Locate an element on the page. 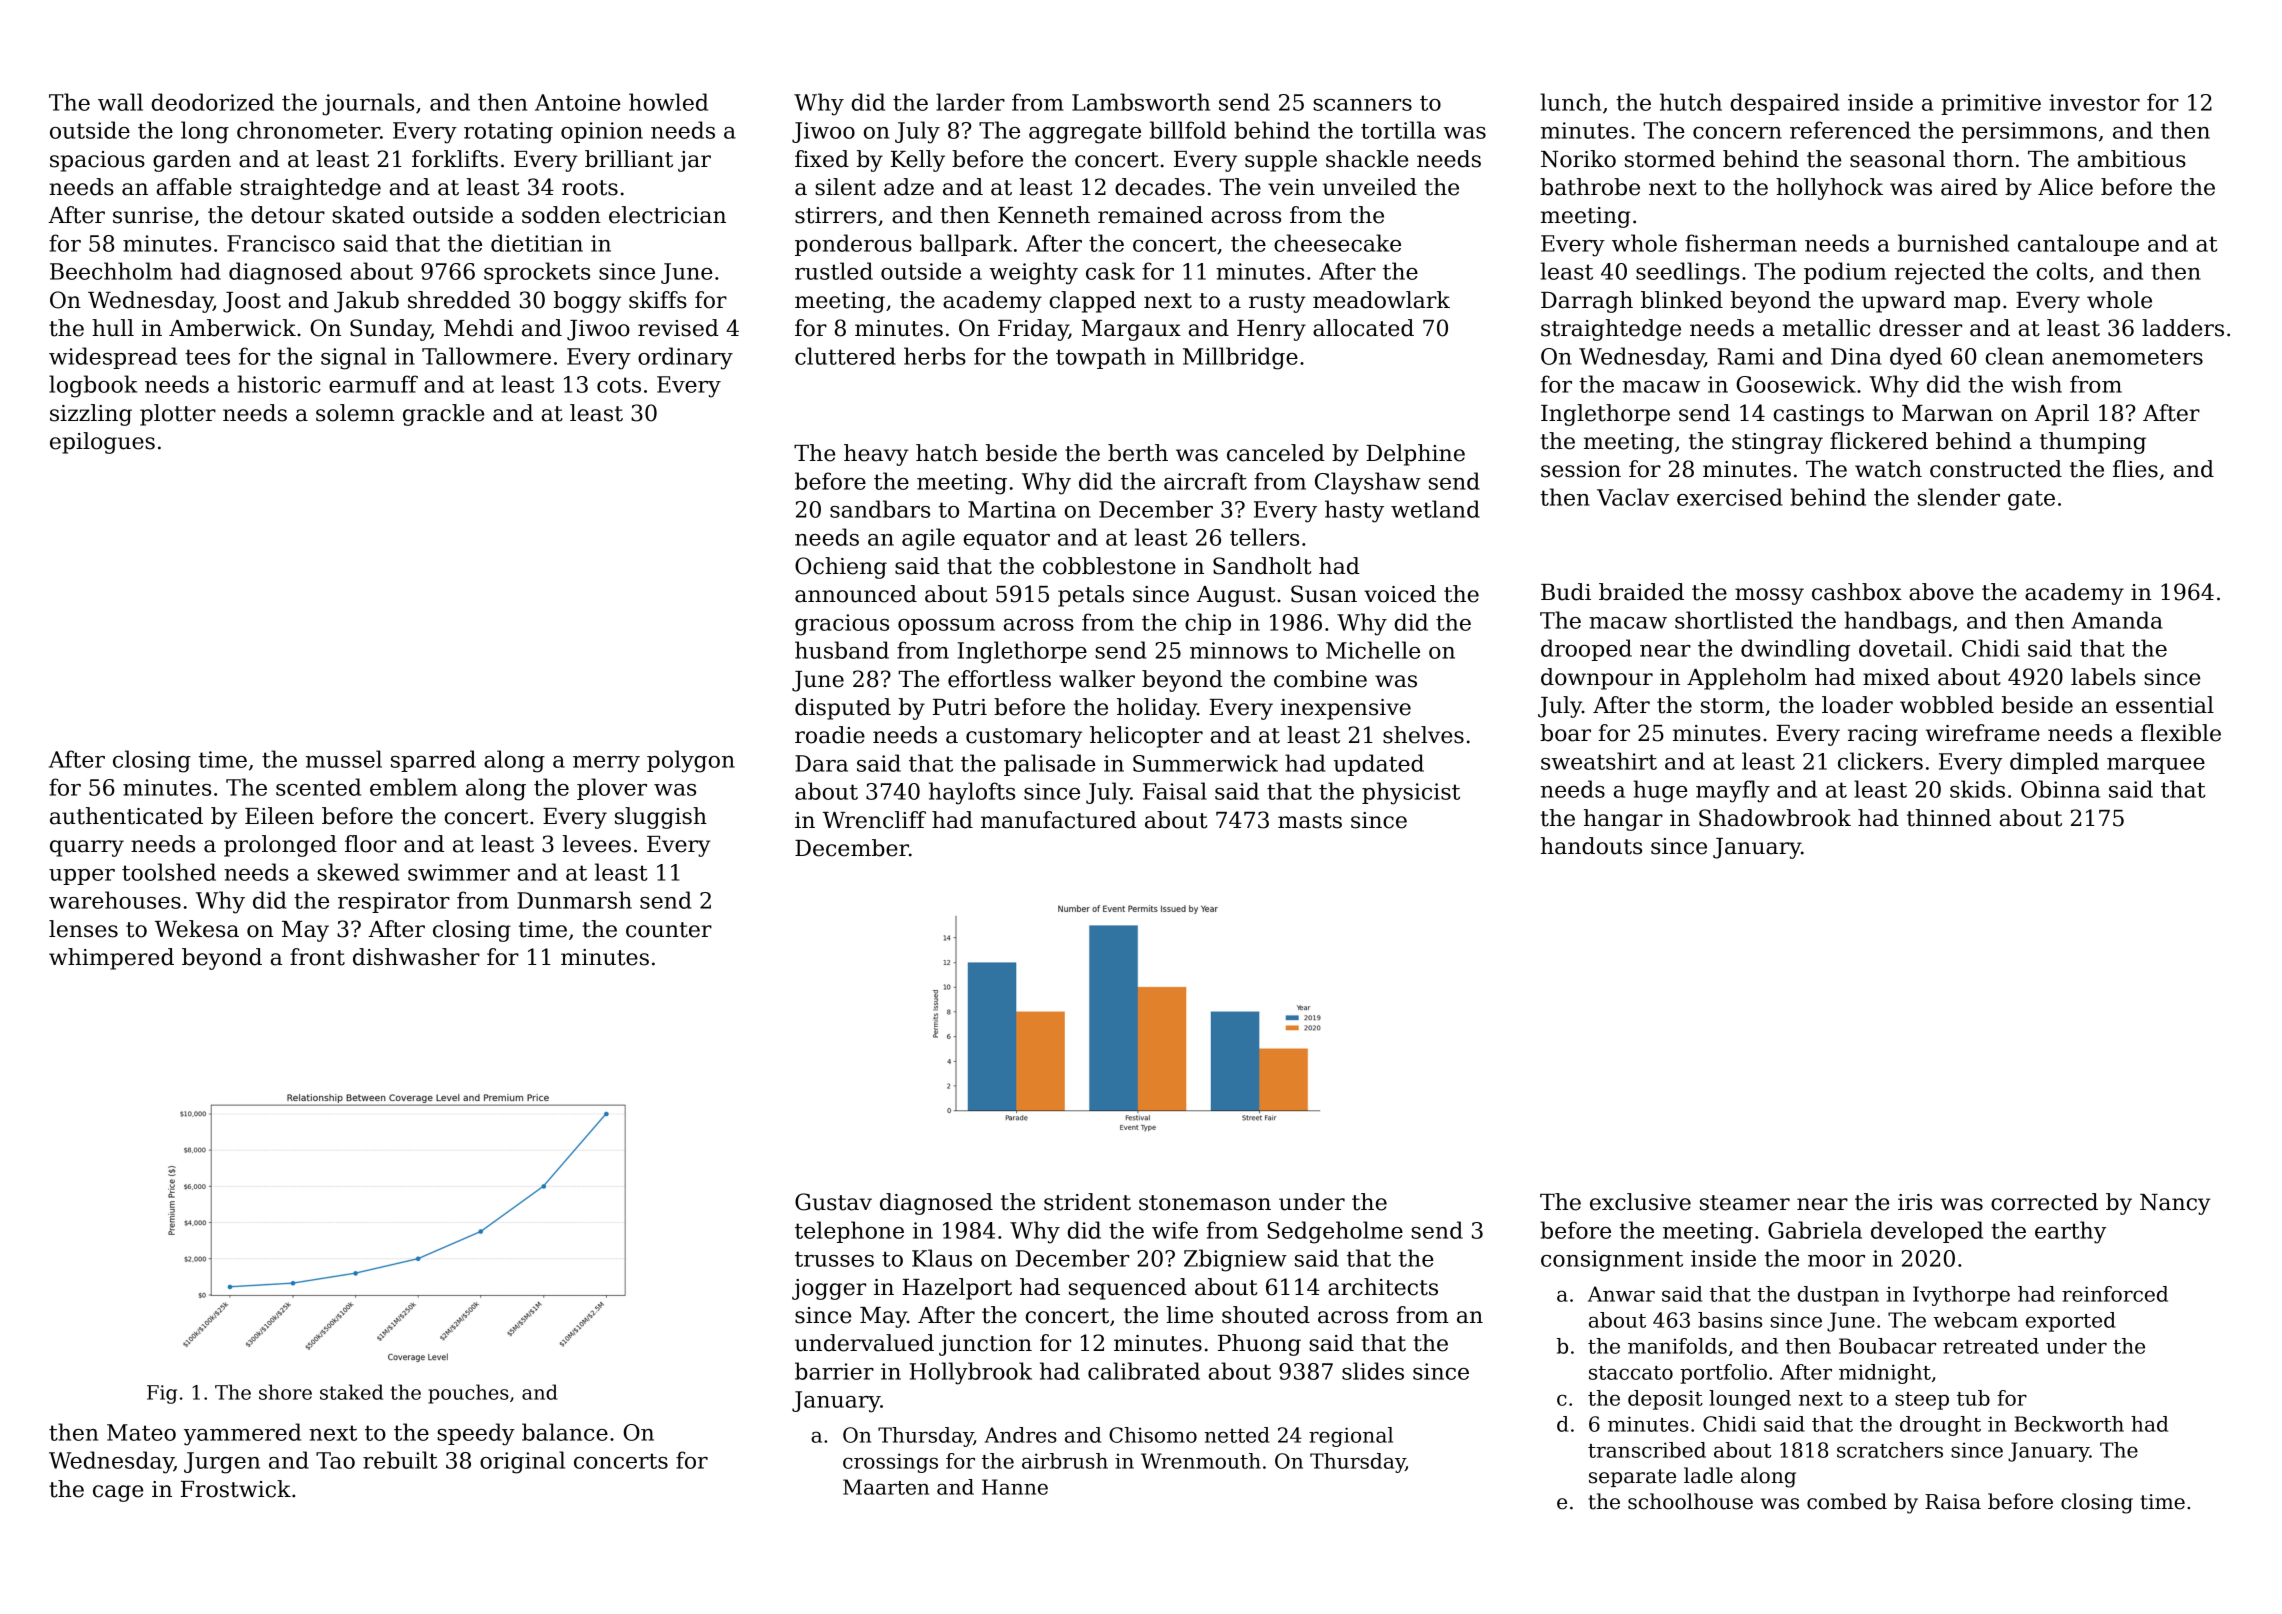 The width and height of the image is (2282, 1614). thumping is located at coordinates (2093, 443).
